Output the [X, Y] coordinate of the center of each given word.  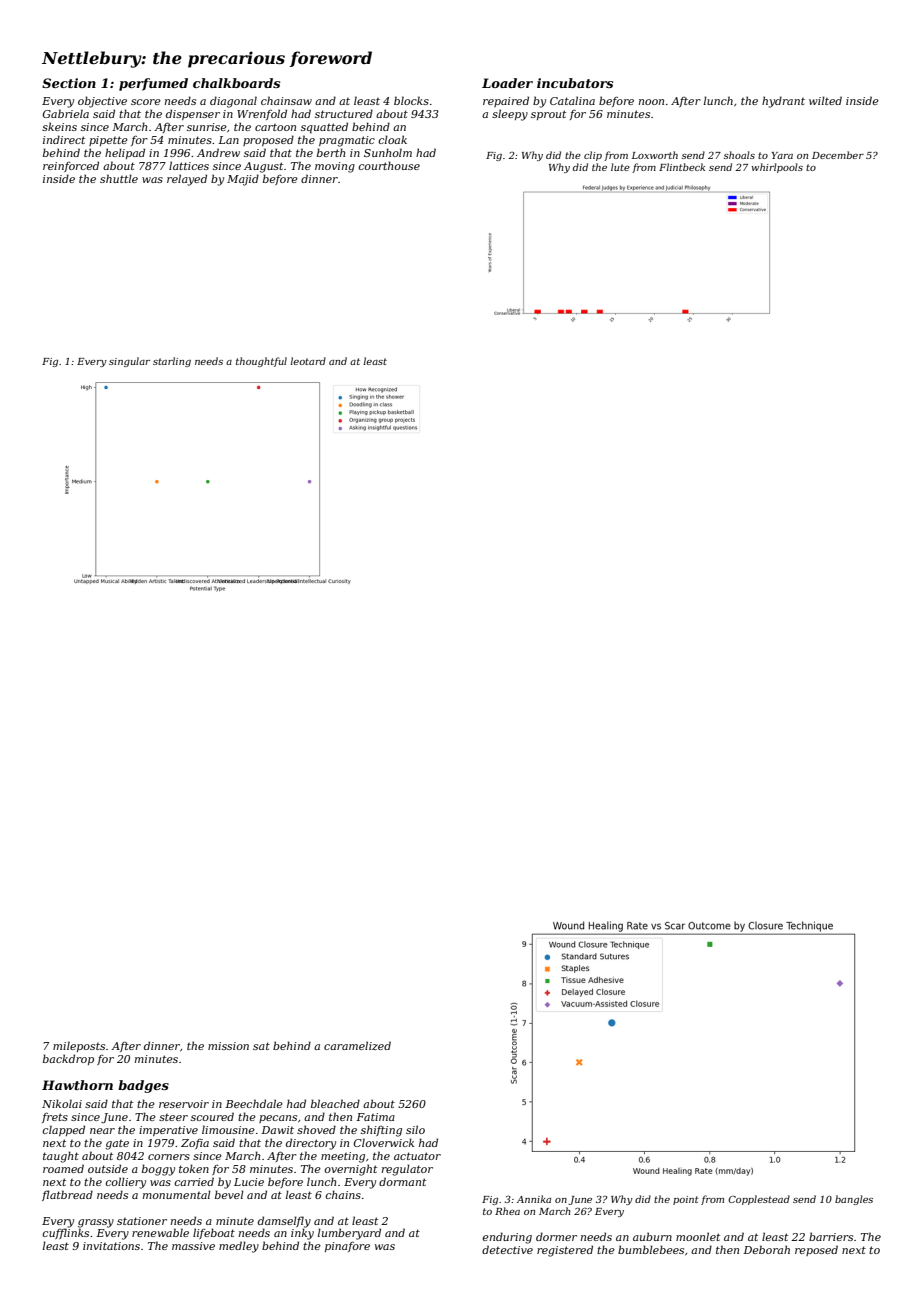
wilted [825, 100]
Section [69, 83]
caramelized [357, 1045]
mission [228, 1046]
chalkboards [236, 83]
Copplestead [759, 1200]
